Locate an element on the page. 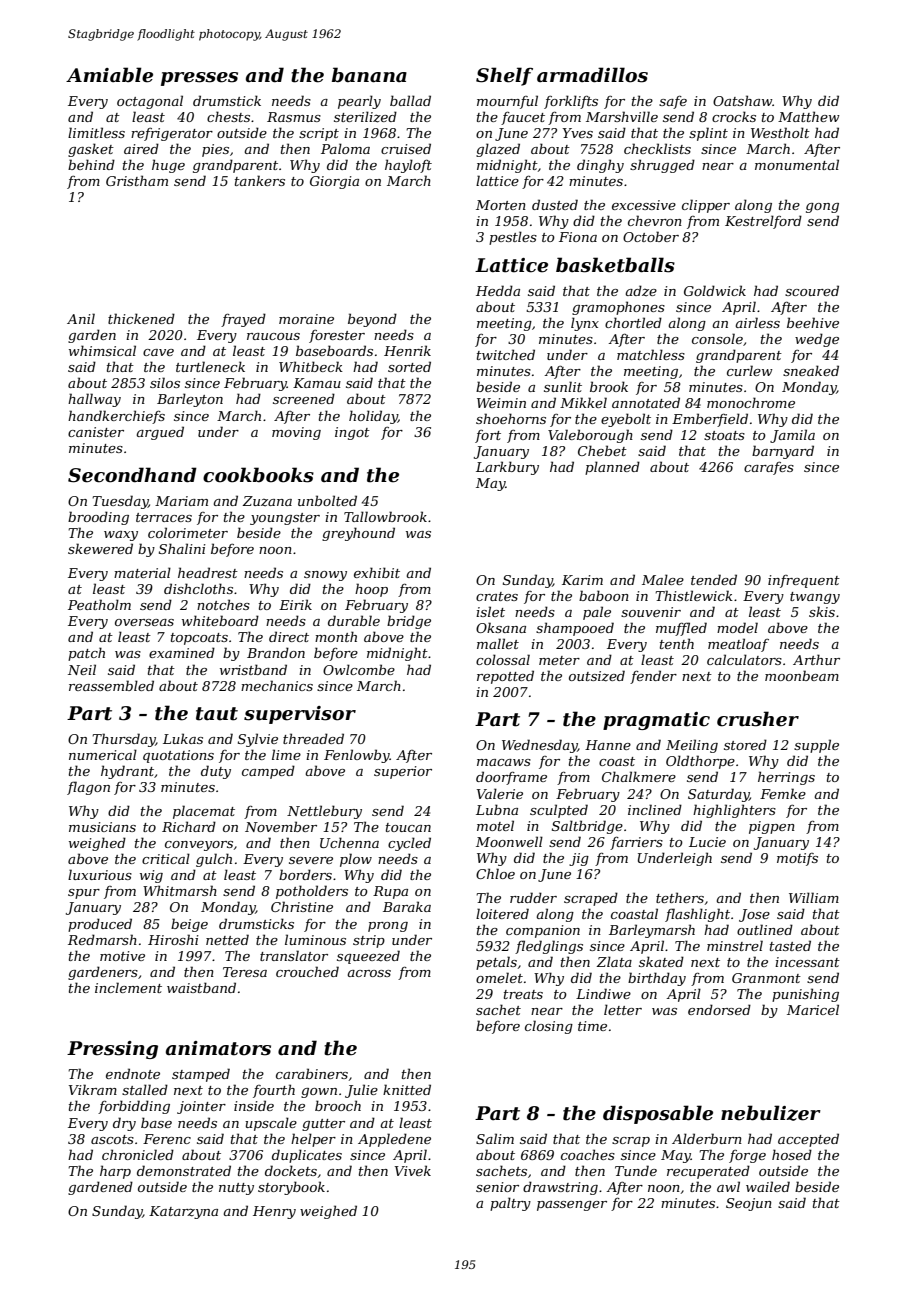  Yves is located at coordinates (578, 133).
